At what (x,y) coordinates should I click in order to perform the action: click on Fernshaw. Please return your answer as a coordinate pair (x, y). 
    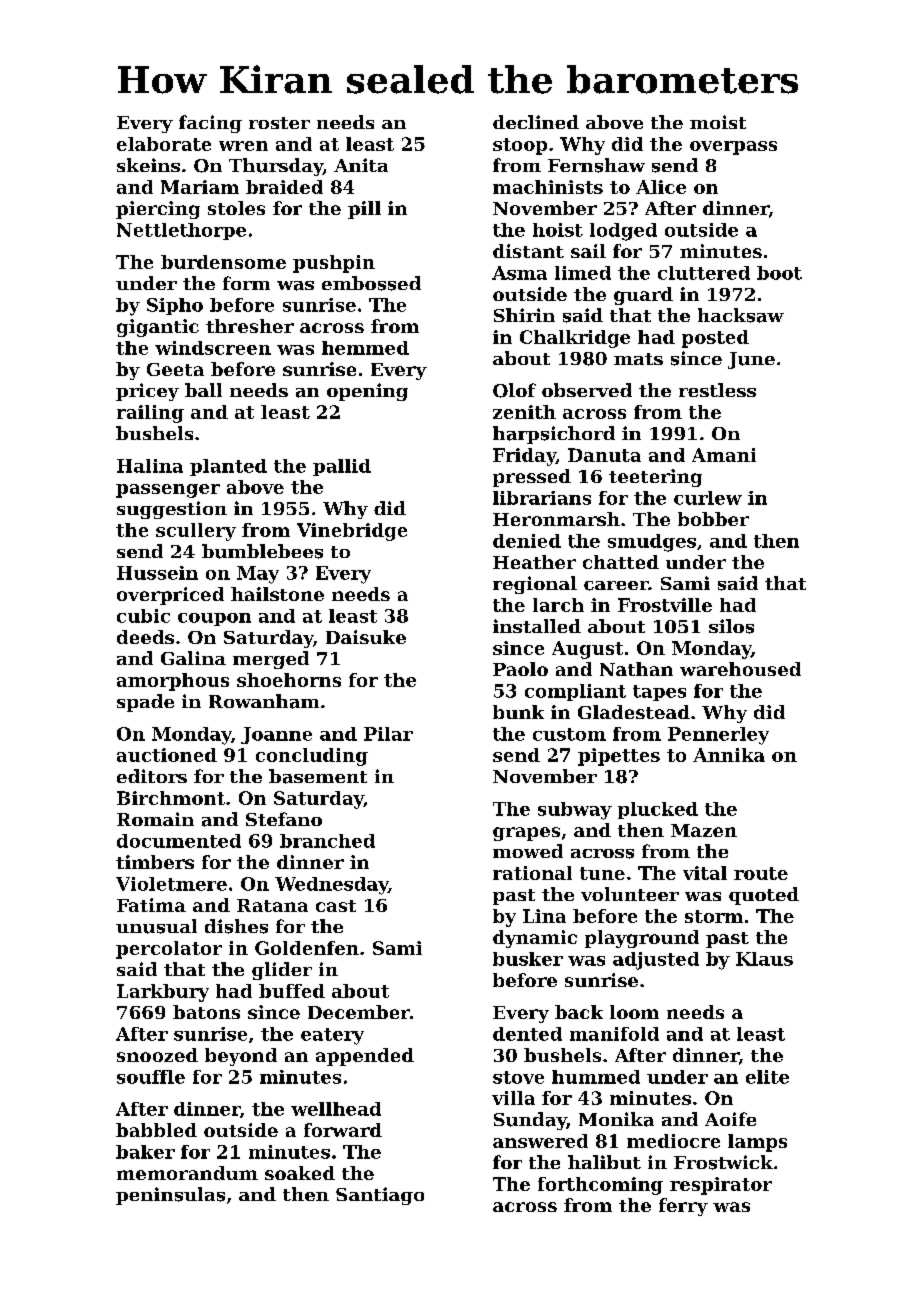
    Looking at the image, I should click on (596, 165).
